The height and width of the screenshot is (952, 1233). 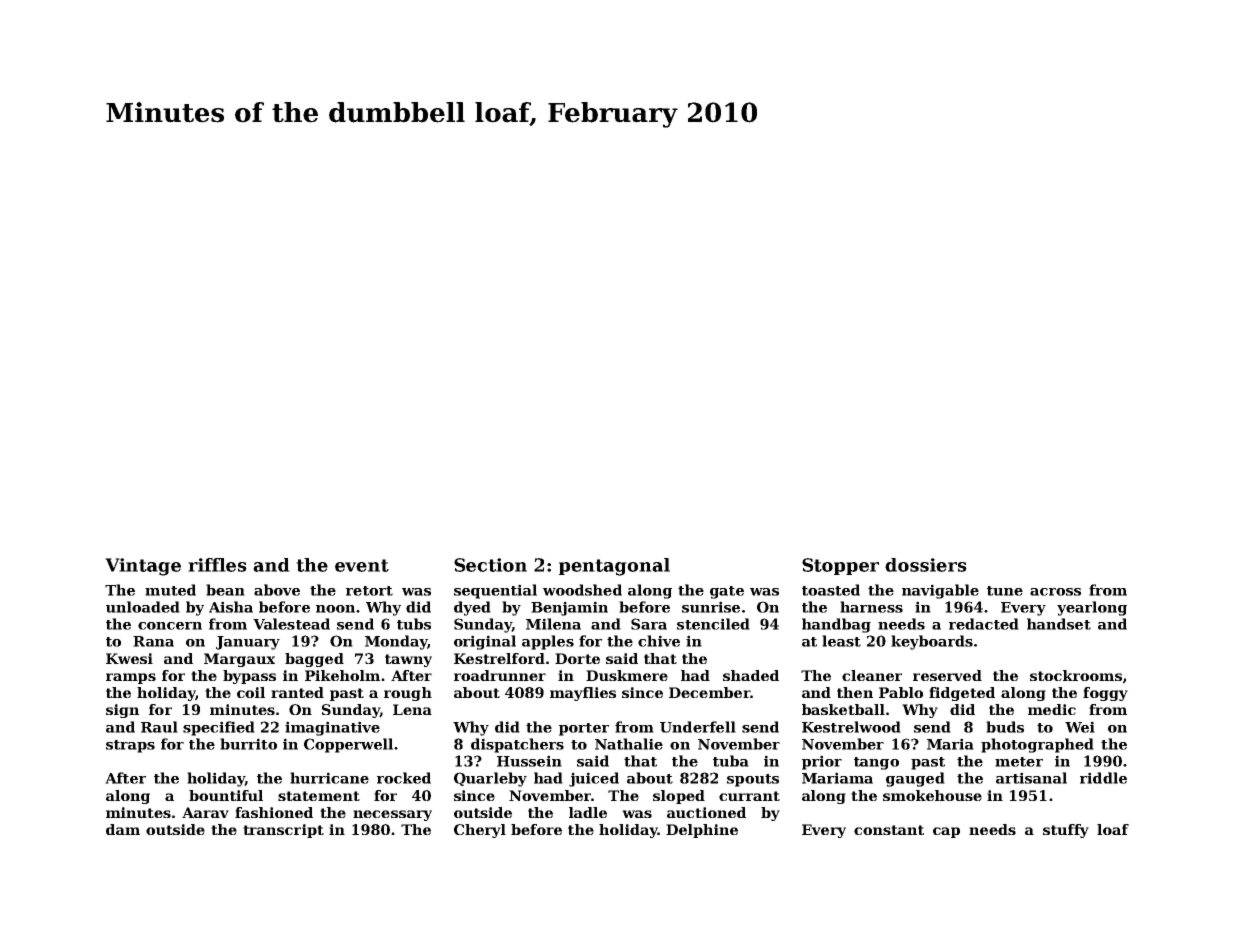 I want to click on dossiers, so click(x=926, y=565).
